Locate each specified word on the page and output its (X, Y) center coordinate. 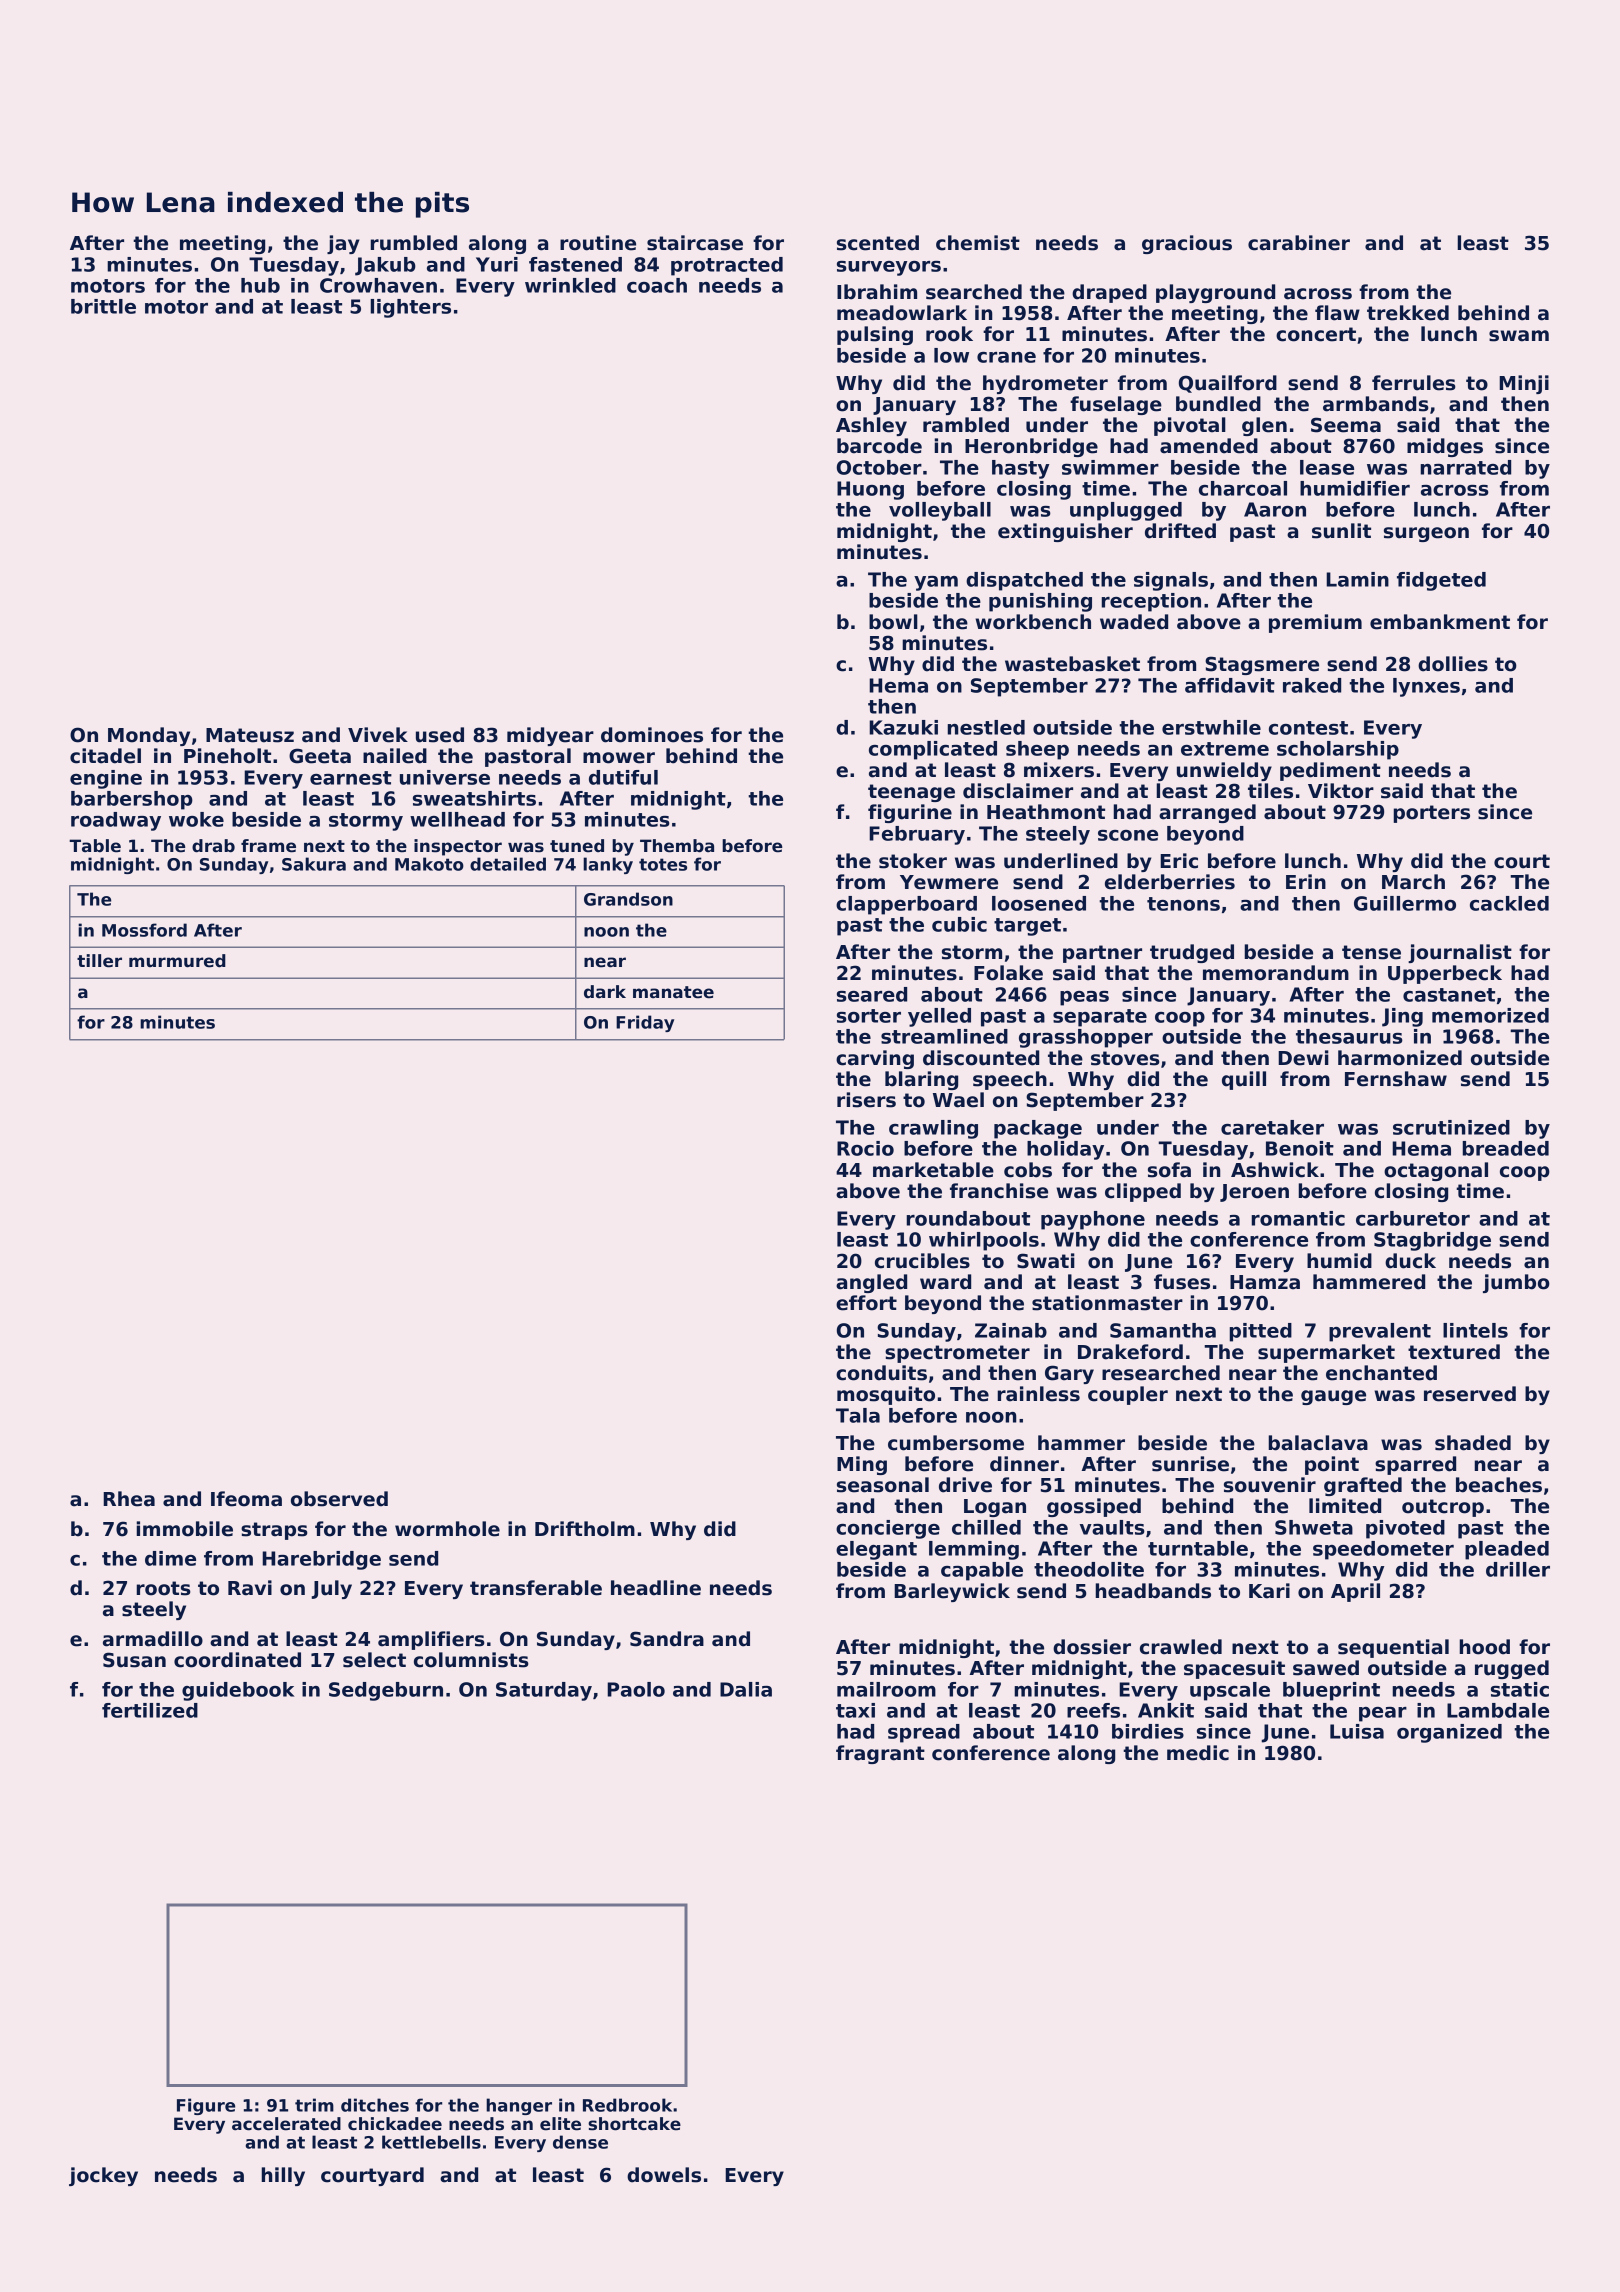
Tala (858, 1415)
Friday (645, 1023)
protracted (727, 266)
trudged (1192, 953)
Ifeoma (246, 1499)
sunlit (1341, 531)
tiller (99, 961)
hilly (283, 2176)
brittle (103, 306)
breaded (1505, 1148)
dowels (664, 2175)
